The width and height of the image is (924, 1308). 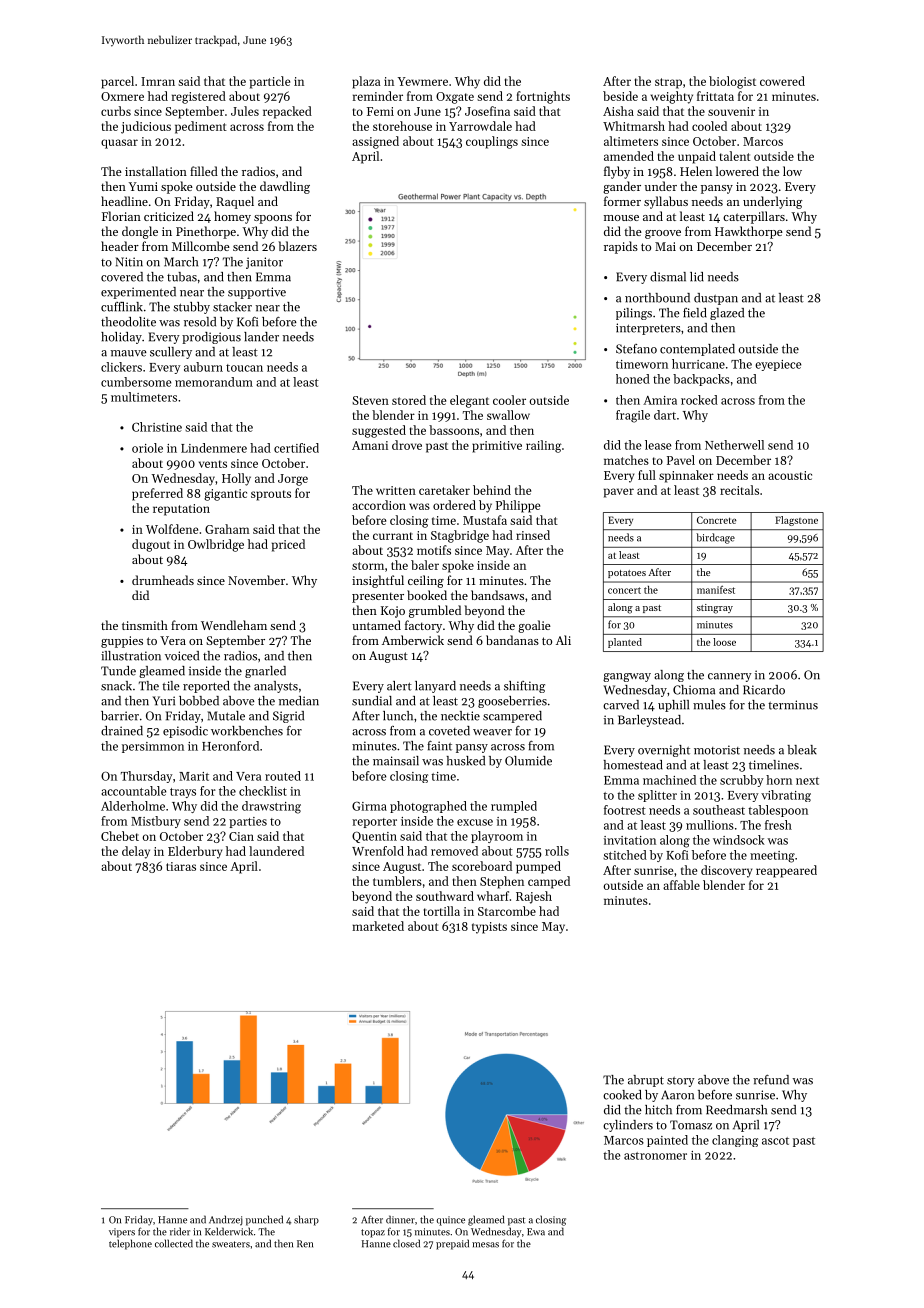 I want to click on caterpillars, so click(x=754, y=217).
